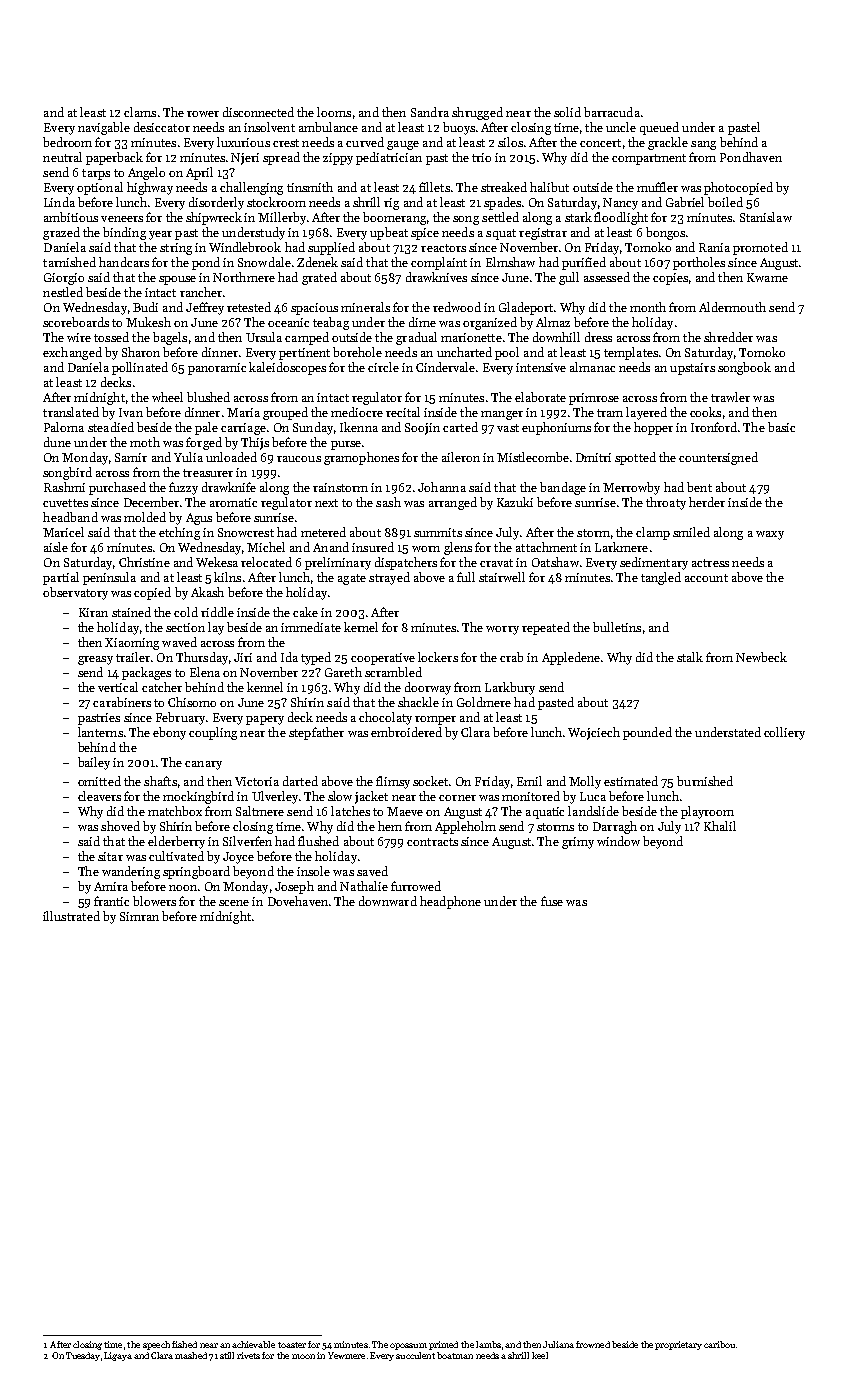  Describe the element at coordinates (234, 903) in the screenshot. I see `scene` at that location.
